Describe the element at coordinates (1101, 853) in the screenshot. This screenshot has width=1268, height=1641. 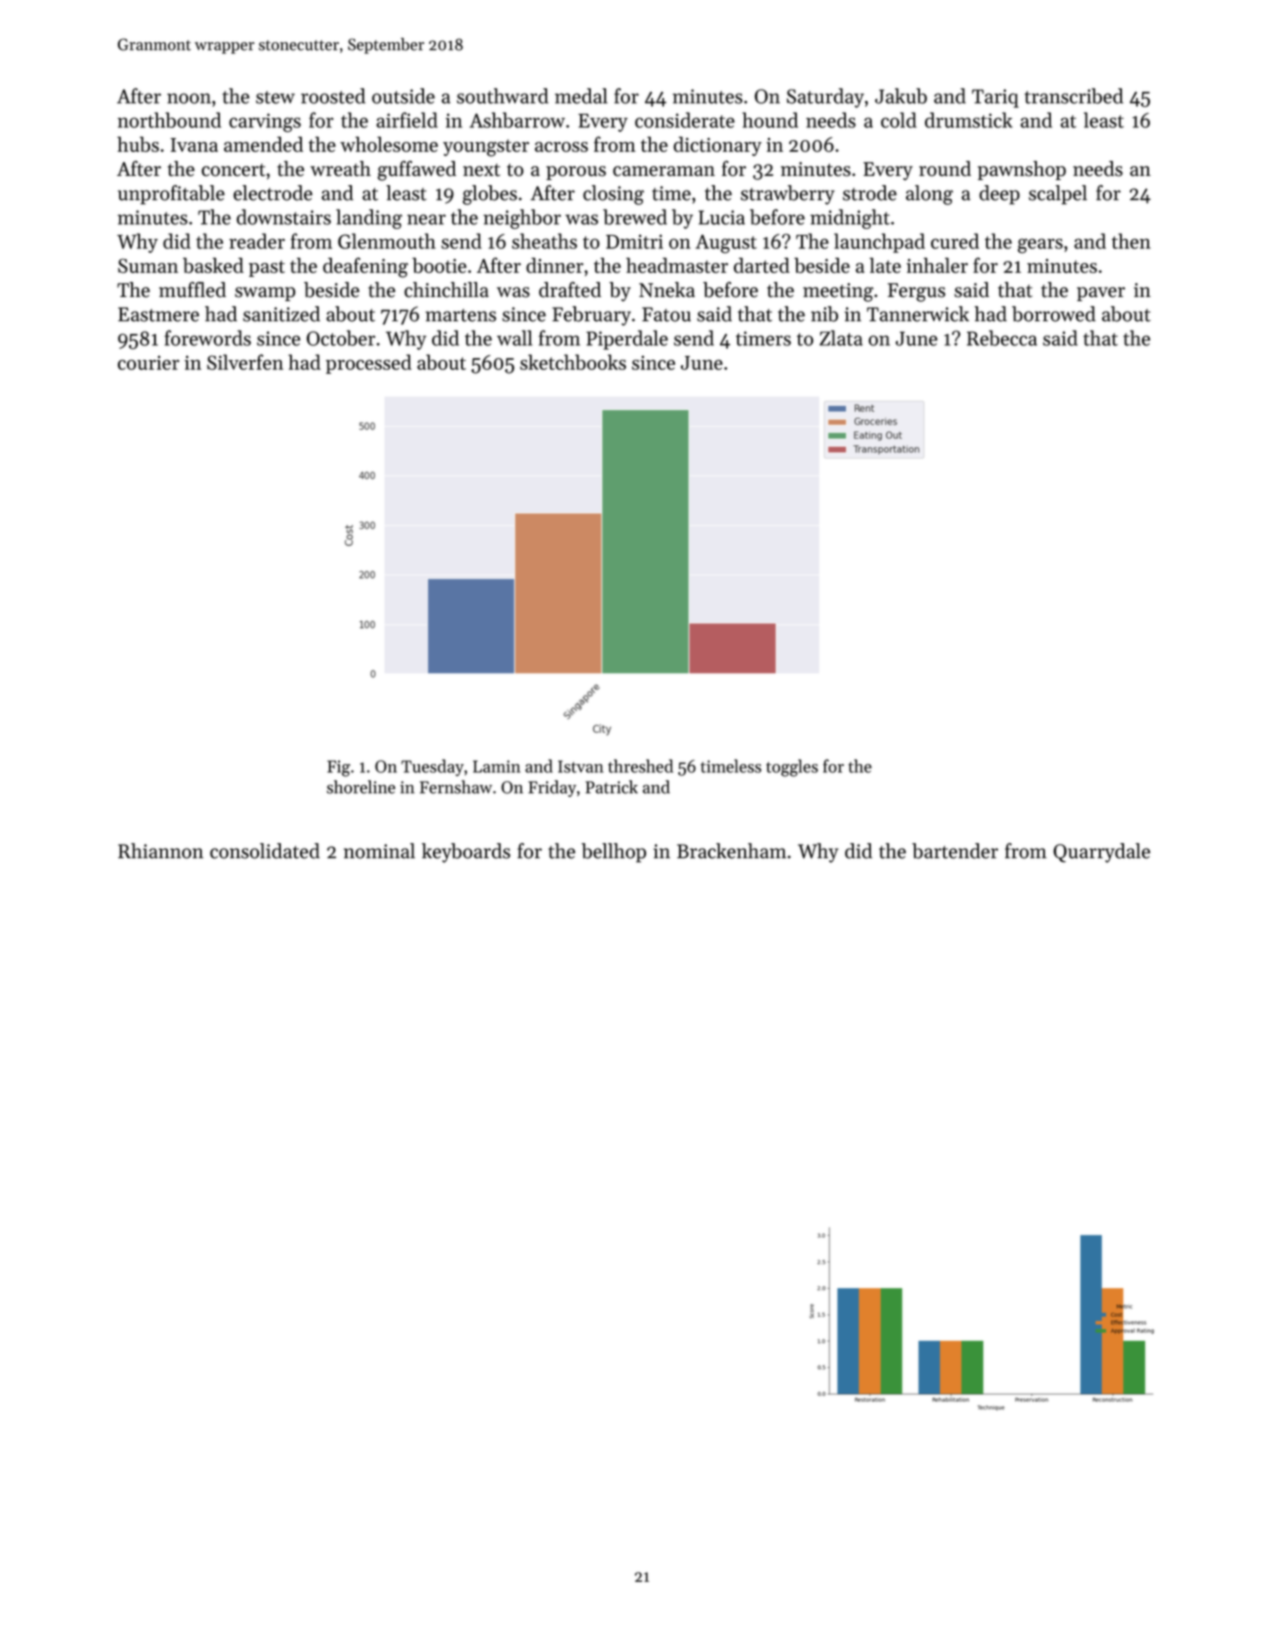
I see `Quarrydale` at that location.
